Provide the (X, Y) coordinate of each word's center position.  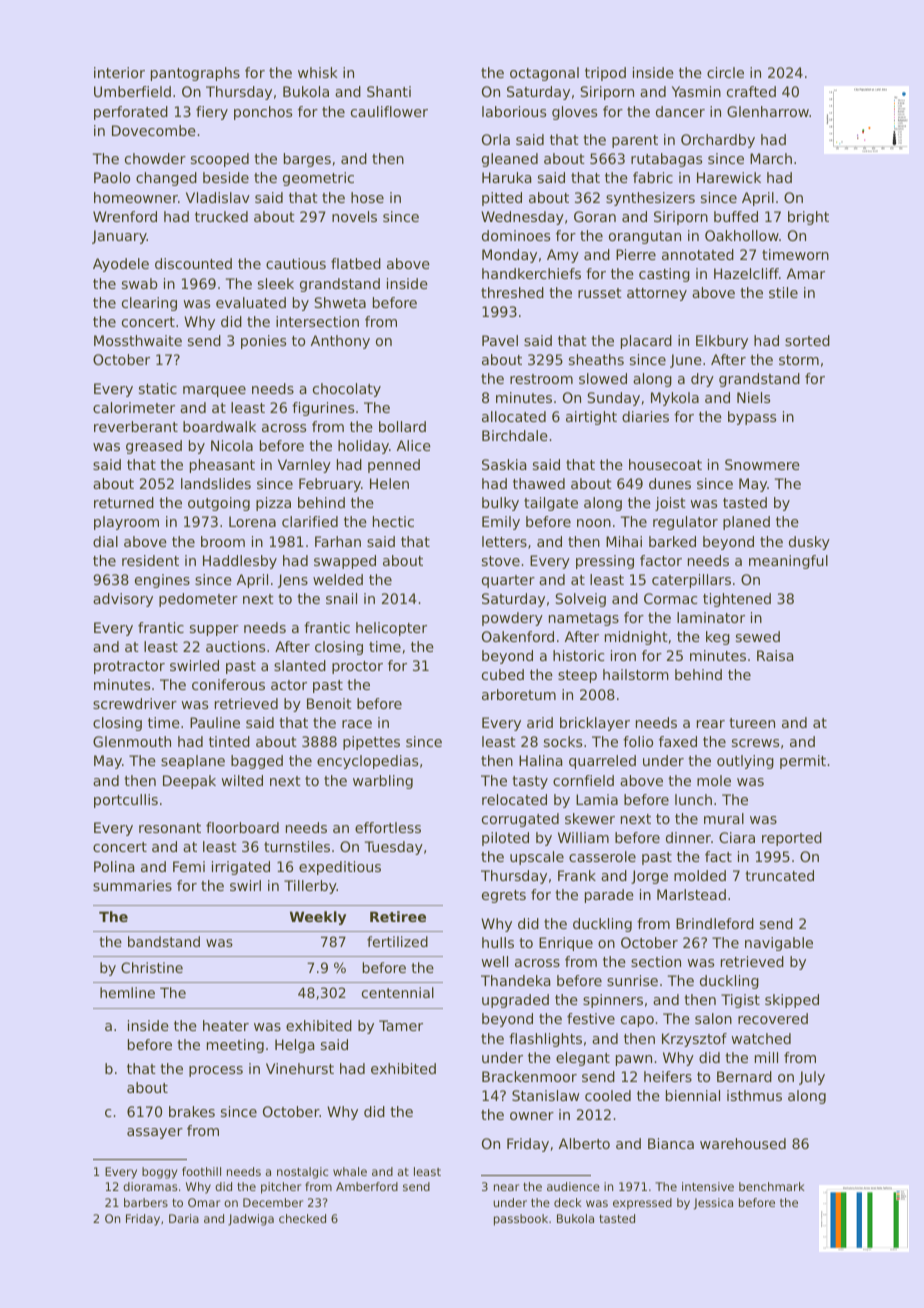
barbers (146, 1202)
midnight (636, 638)
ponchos (263, 113)
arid (540, 722)
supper (214, 630)
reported (792, 839)
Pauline (215, 722)
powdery (512, 619)
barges (307, 160)
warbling (383, 782)
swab (140, 283)
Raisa (775, 655)
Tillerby (310, 887)
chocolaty (347, 390)
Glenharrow (768, 111)
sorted (807, 340)
